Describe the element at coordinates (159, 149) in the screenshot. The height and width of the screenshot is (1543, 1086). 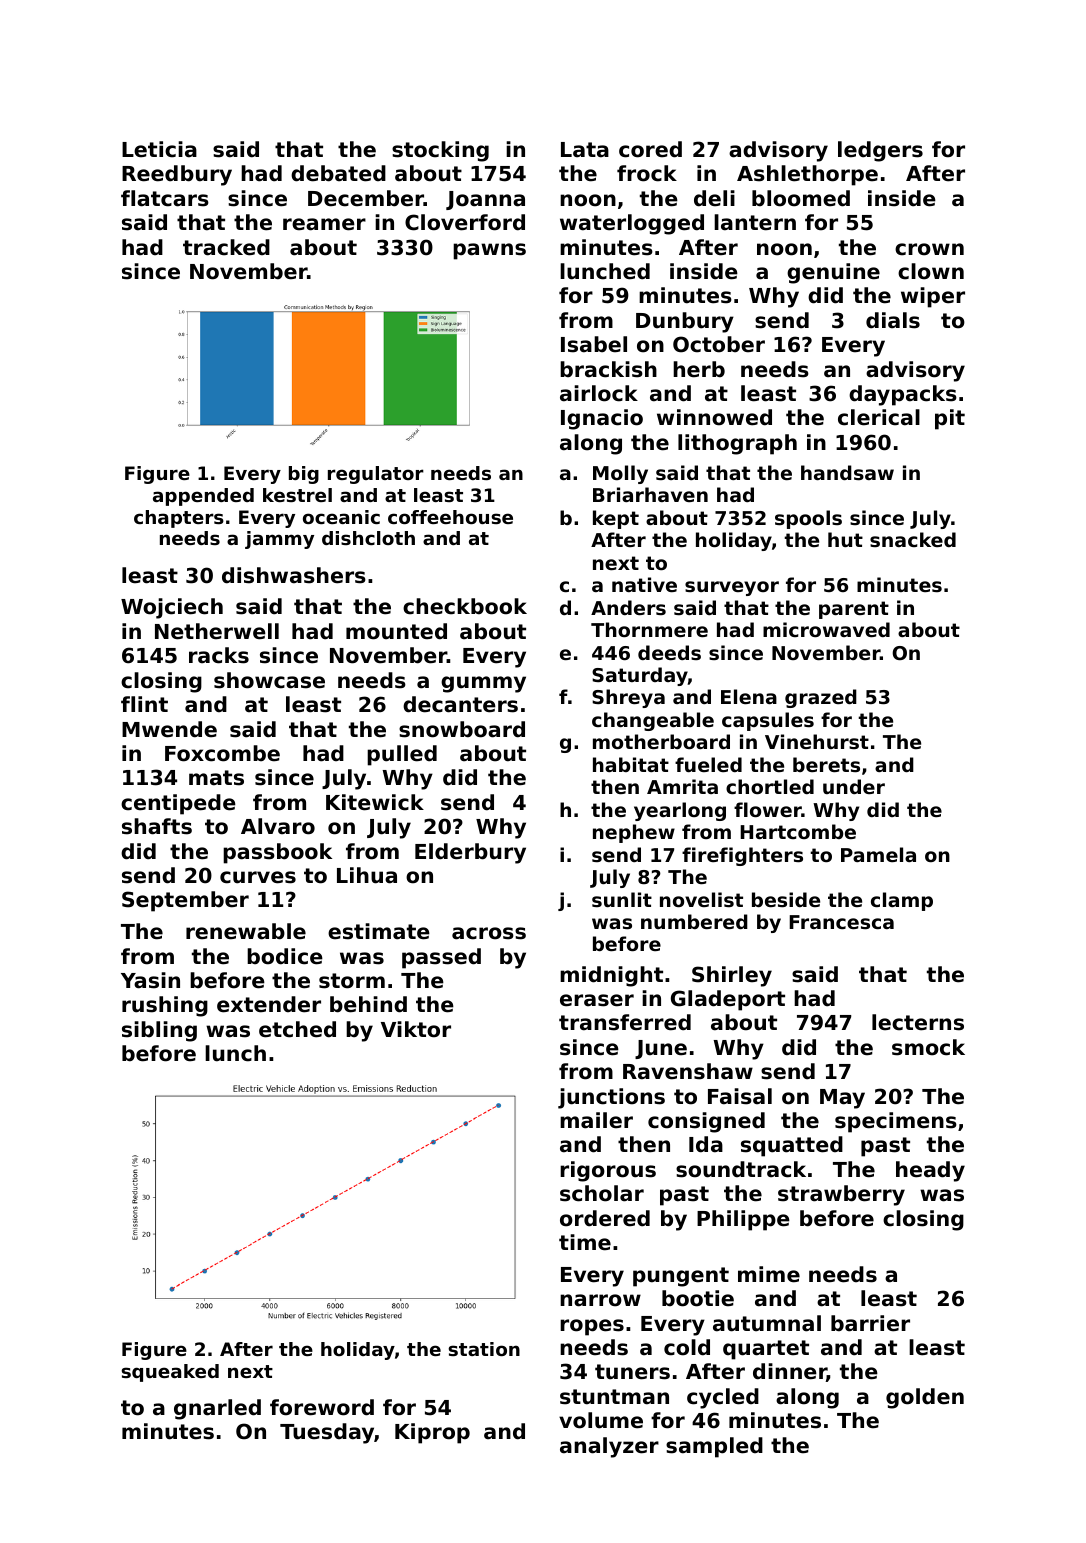
I see `Leticia` at that location.
